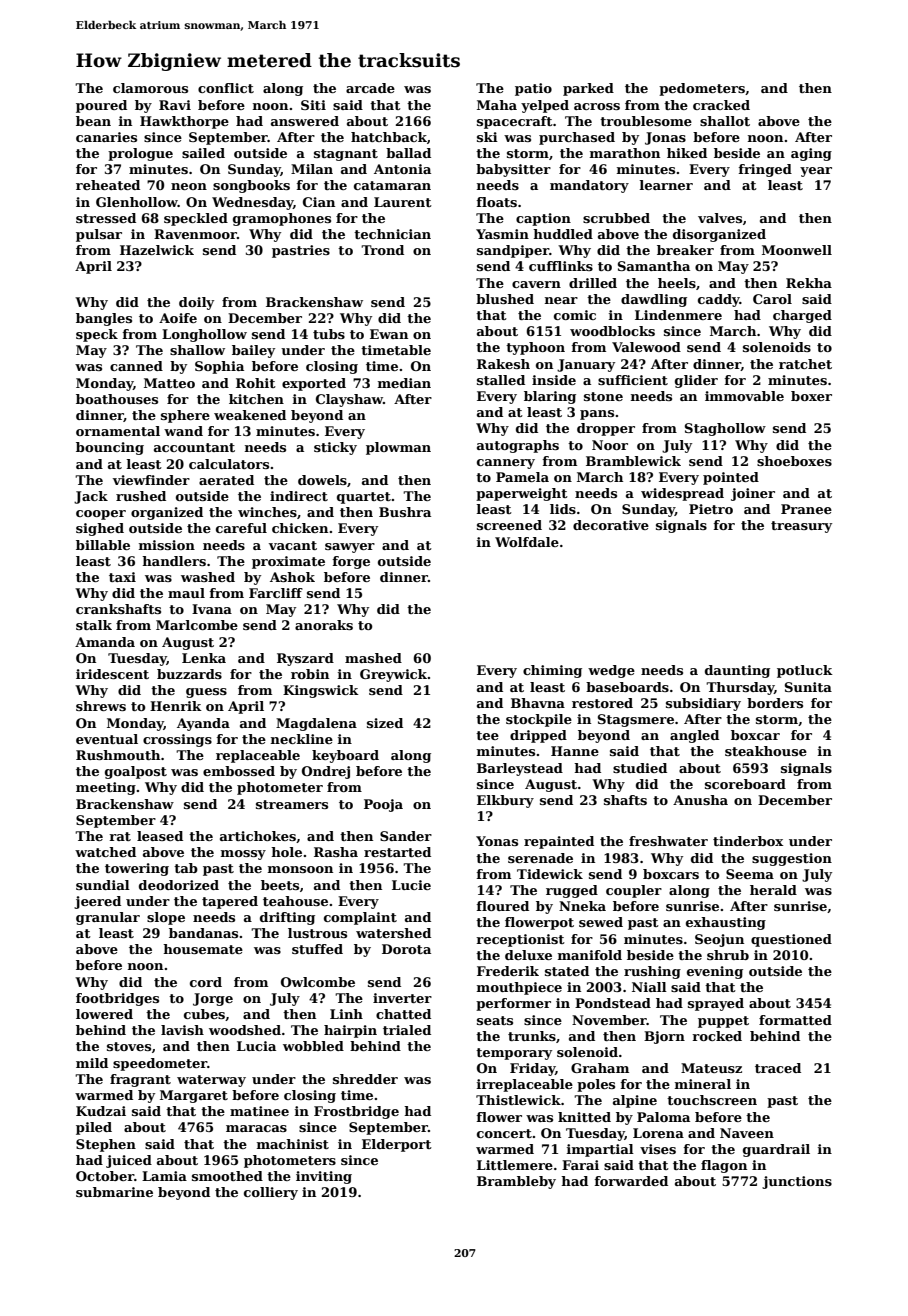  I want to click on ratchet, so click(805, 364).
